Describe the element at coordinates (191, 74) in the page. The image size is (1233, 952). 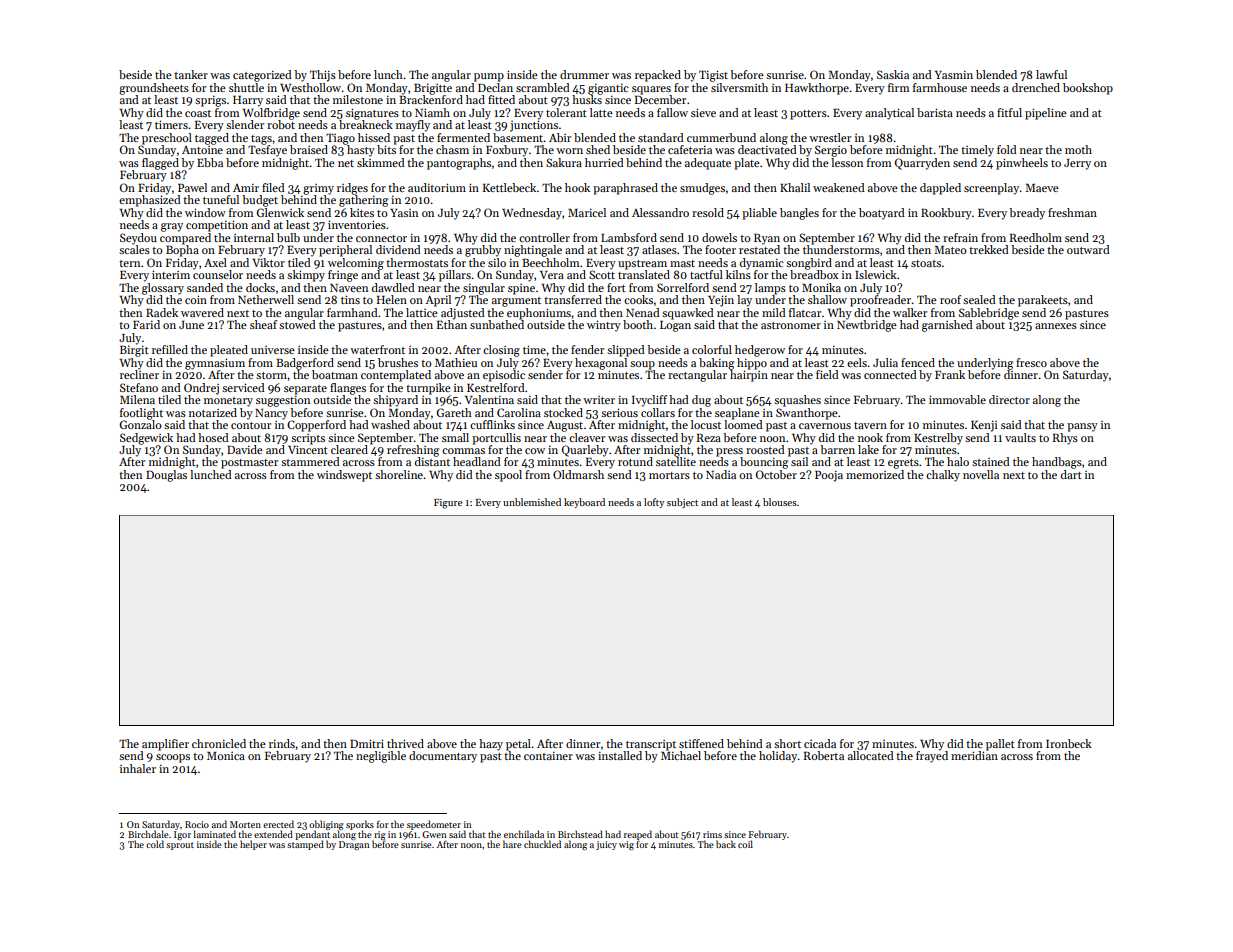
I see `tanker` at that location.
